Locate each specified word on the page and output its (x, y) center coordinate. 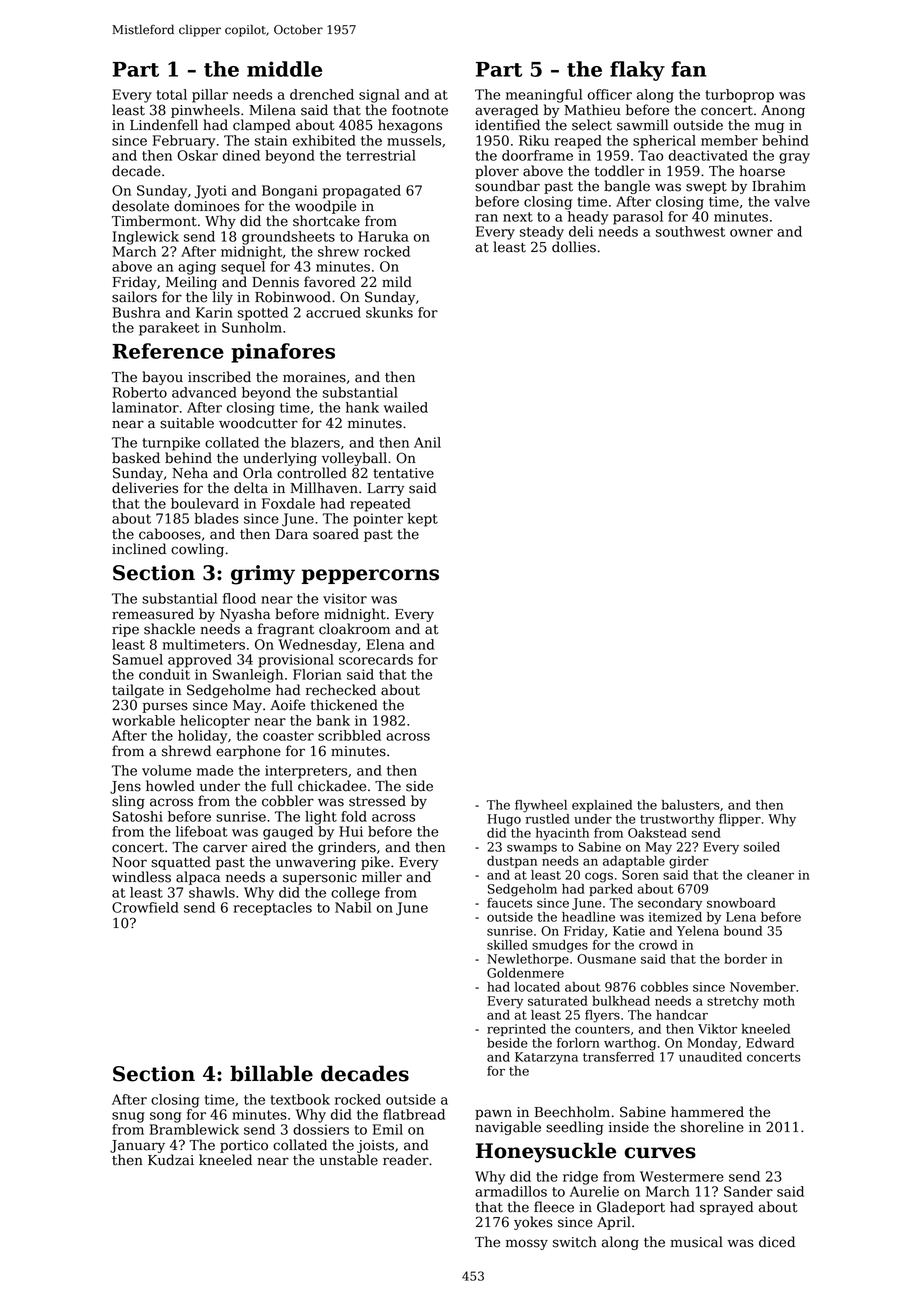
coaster (288, 736)
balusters (691, 805)
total (171, 94)
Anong (783, 111)
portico (244, 1146)
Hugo (504, 820)
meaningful (544, 96)
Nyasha (245, 615)
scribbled (349, 735)
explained (602, 806)
